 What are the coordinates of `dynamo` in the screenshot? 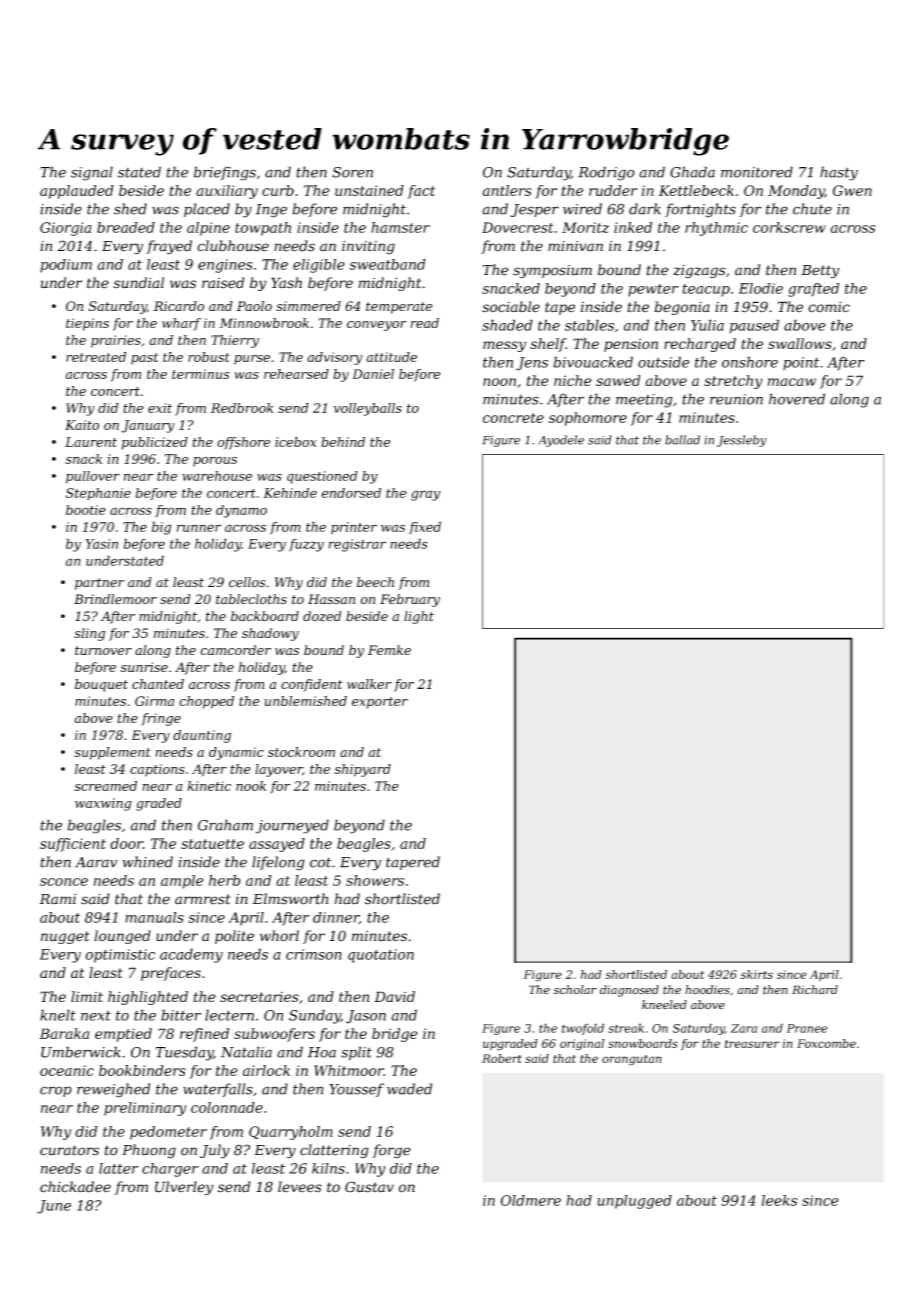 It's located at (241, 511).
